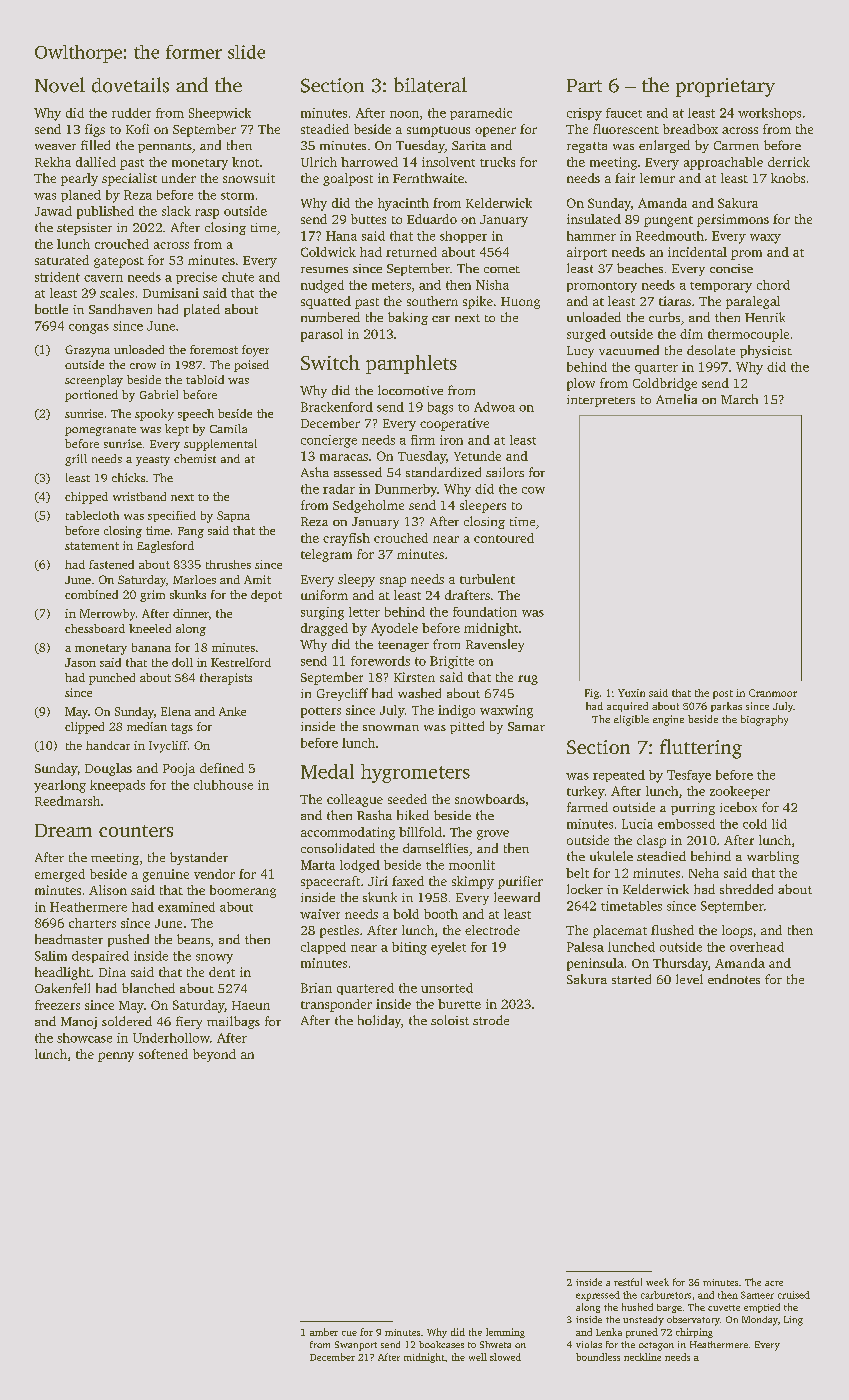 This image has height=1400, width=849. I want to click on amber, so click(324, 1332).
